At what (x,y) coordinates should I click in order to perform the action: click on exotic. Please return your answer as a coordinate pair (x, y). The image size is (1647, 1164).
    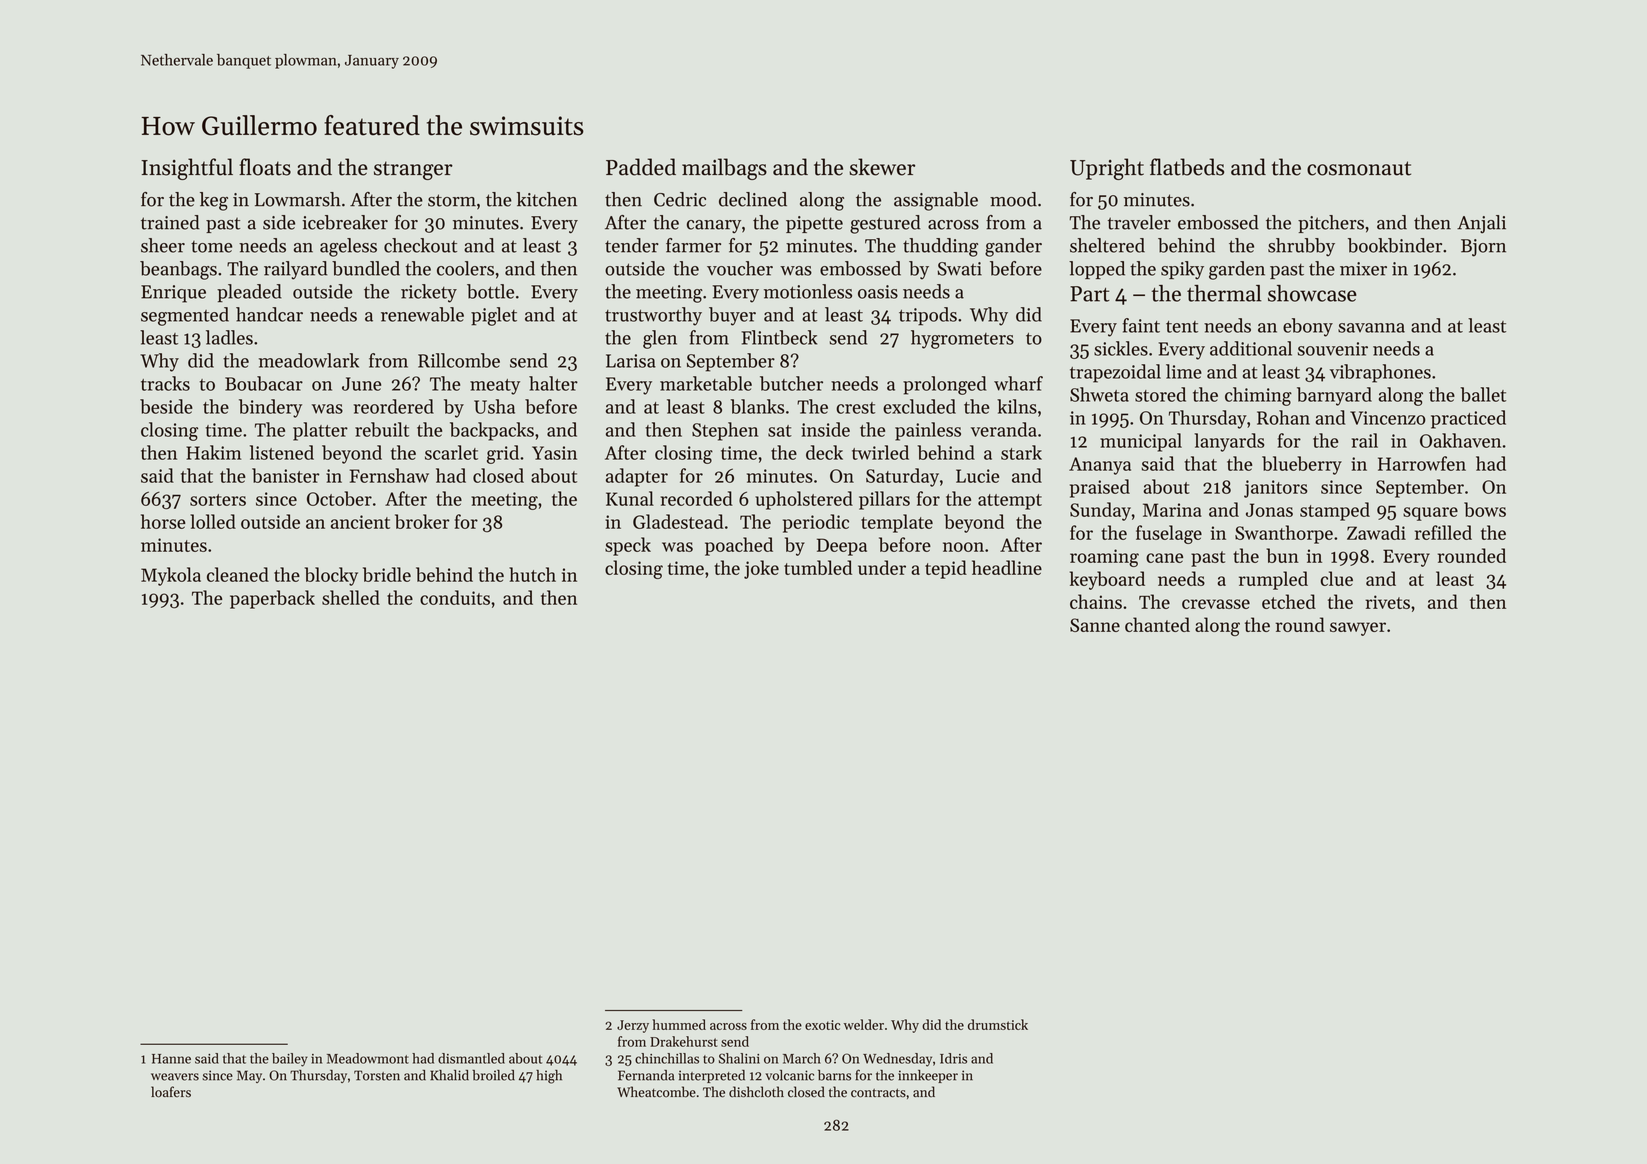
    Looking at the image, I should click on (822, 1025).
